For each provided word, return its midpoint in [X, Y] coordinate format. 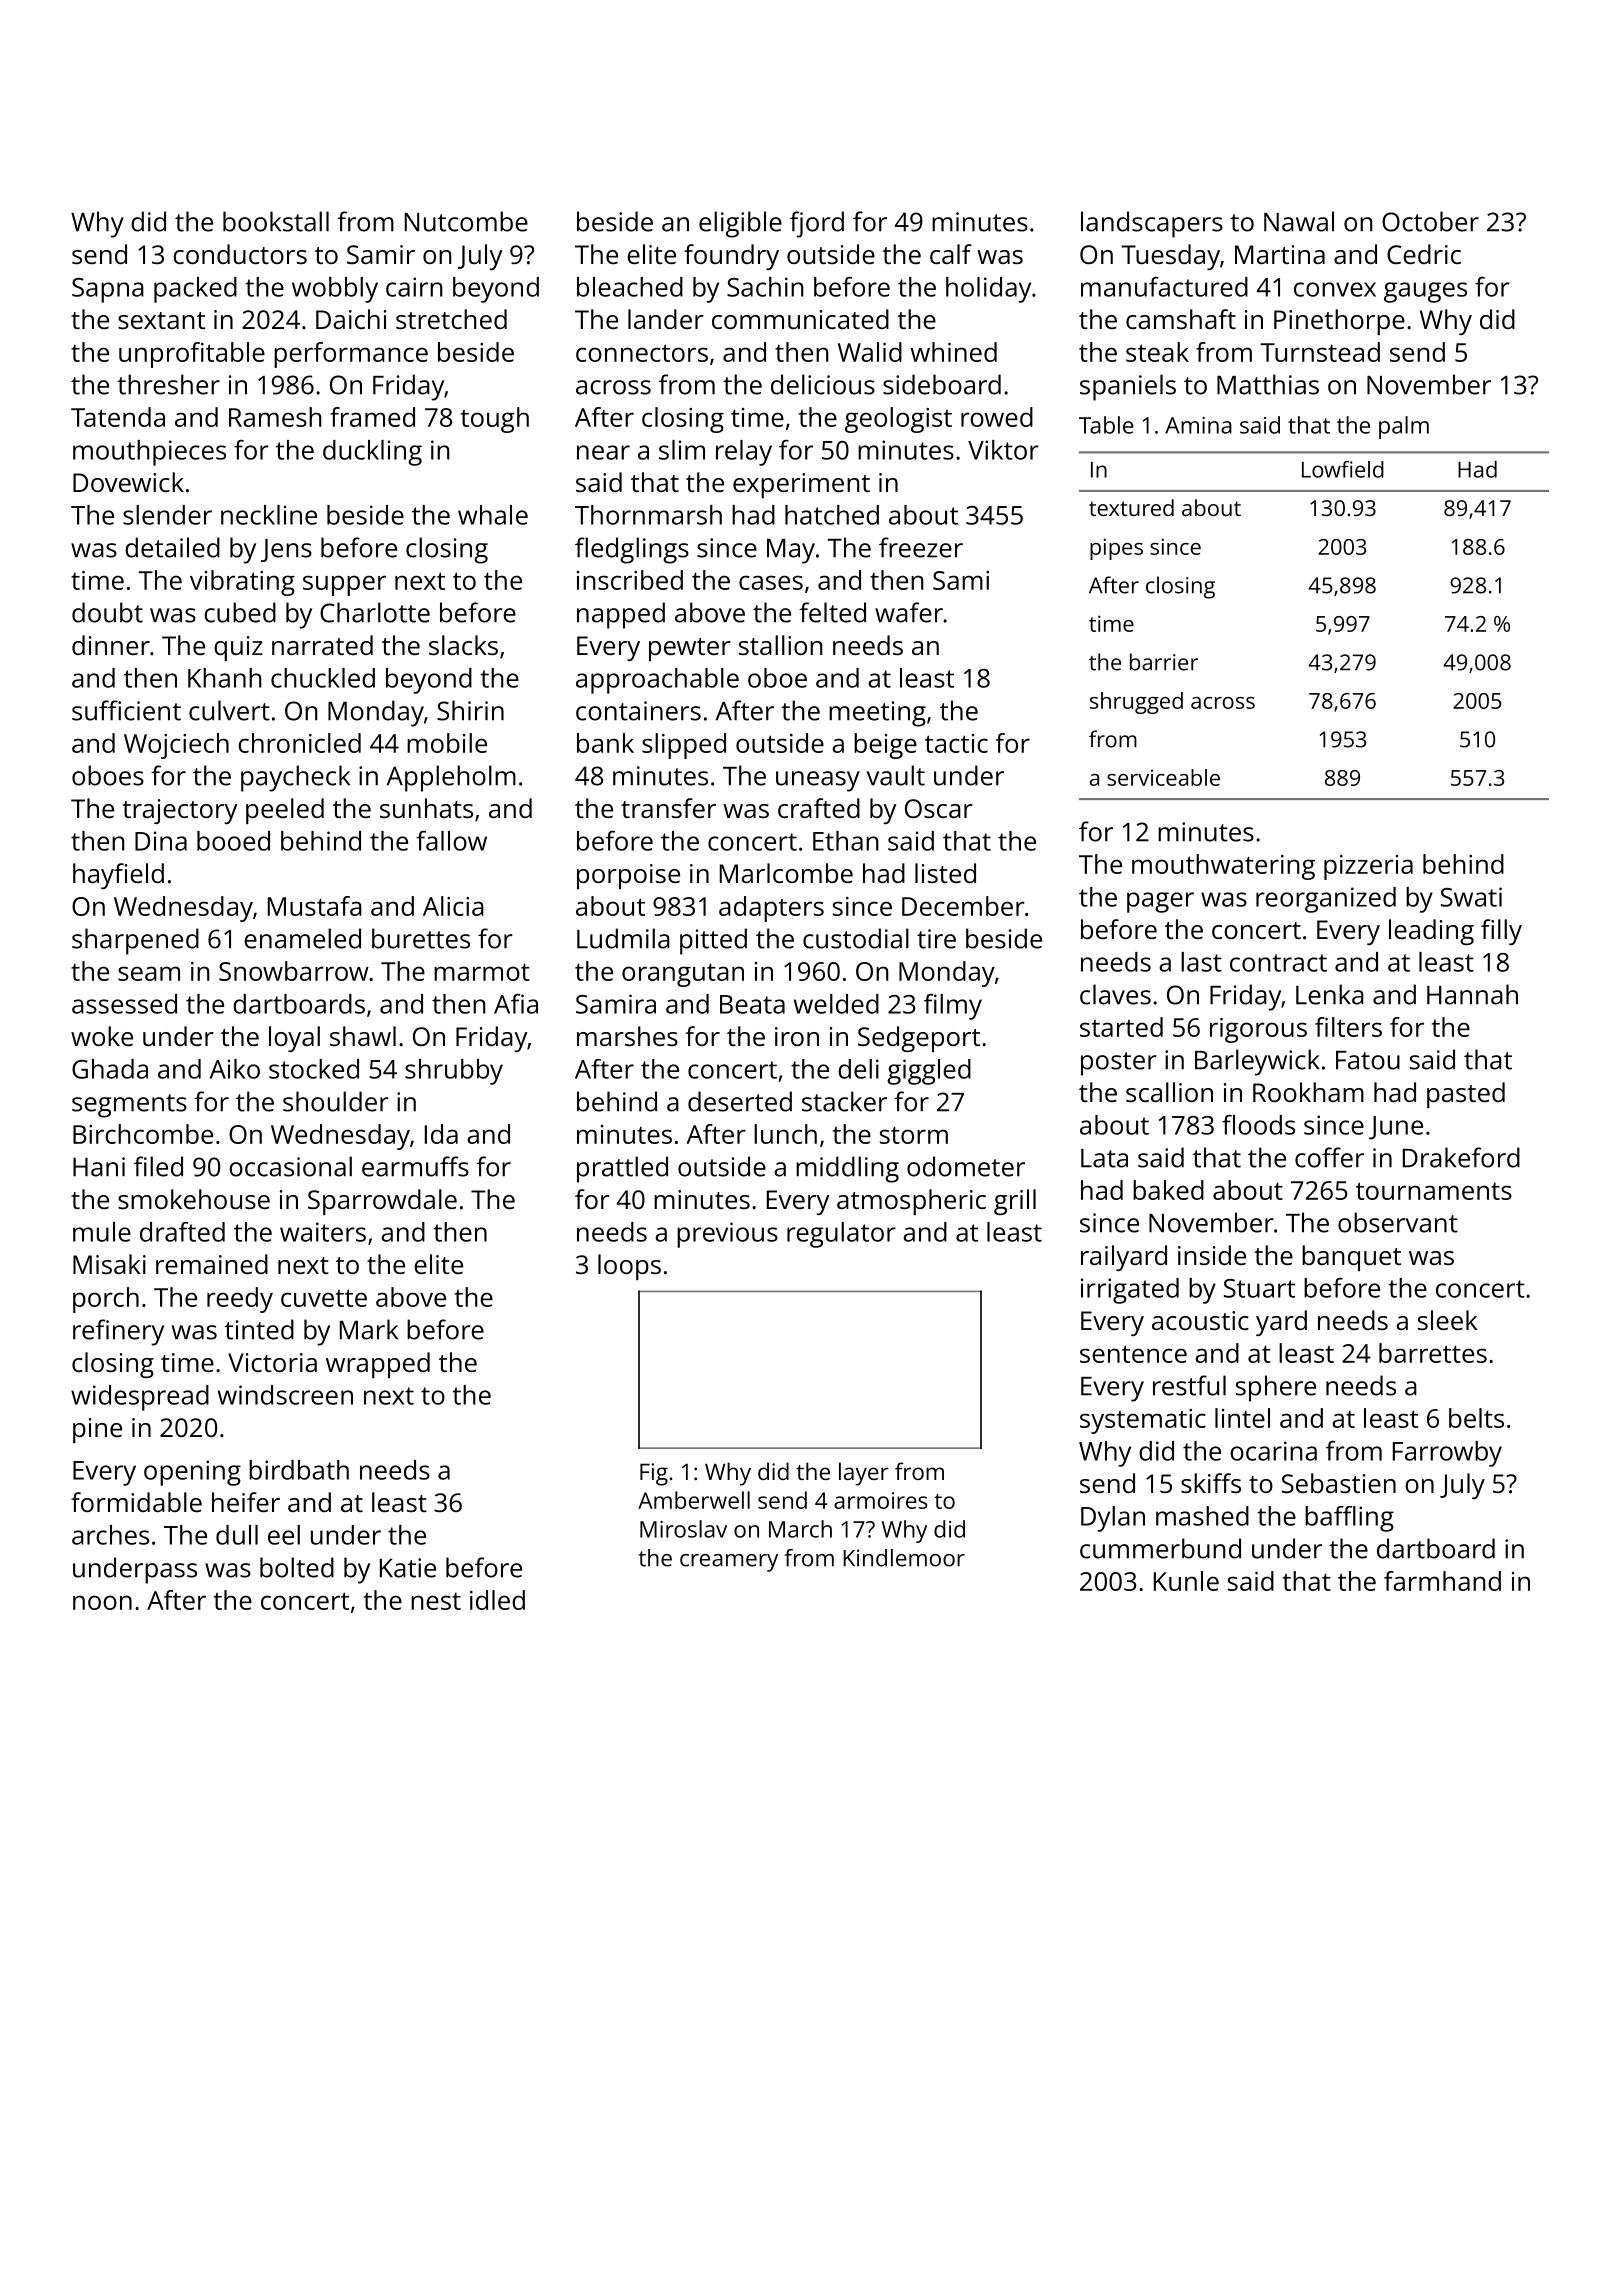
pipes [1116, 549]
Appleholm [451, 778]
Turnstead [1320, 352]
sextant [161, 320]
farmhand [1442, 1581]
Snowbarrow [294, 971]
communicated [800, 319]
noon [102, 1602]
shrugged [1136, 703]
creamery [729, 1563]
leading [1431, 932]
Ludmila [623, 938]
